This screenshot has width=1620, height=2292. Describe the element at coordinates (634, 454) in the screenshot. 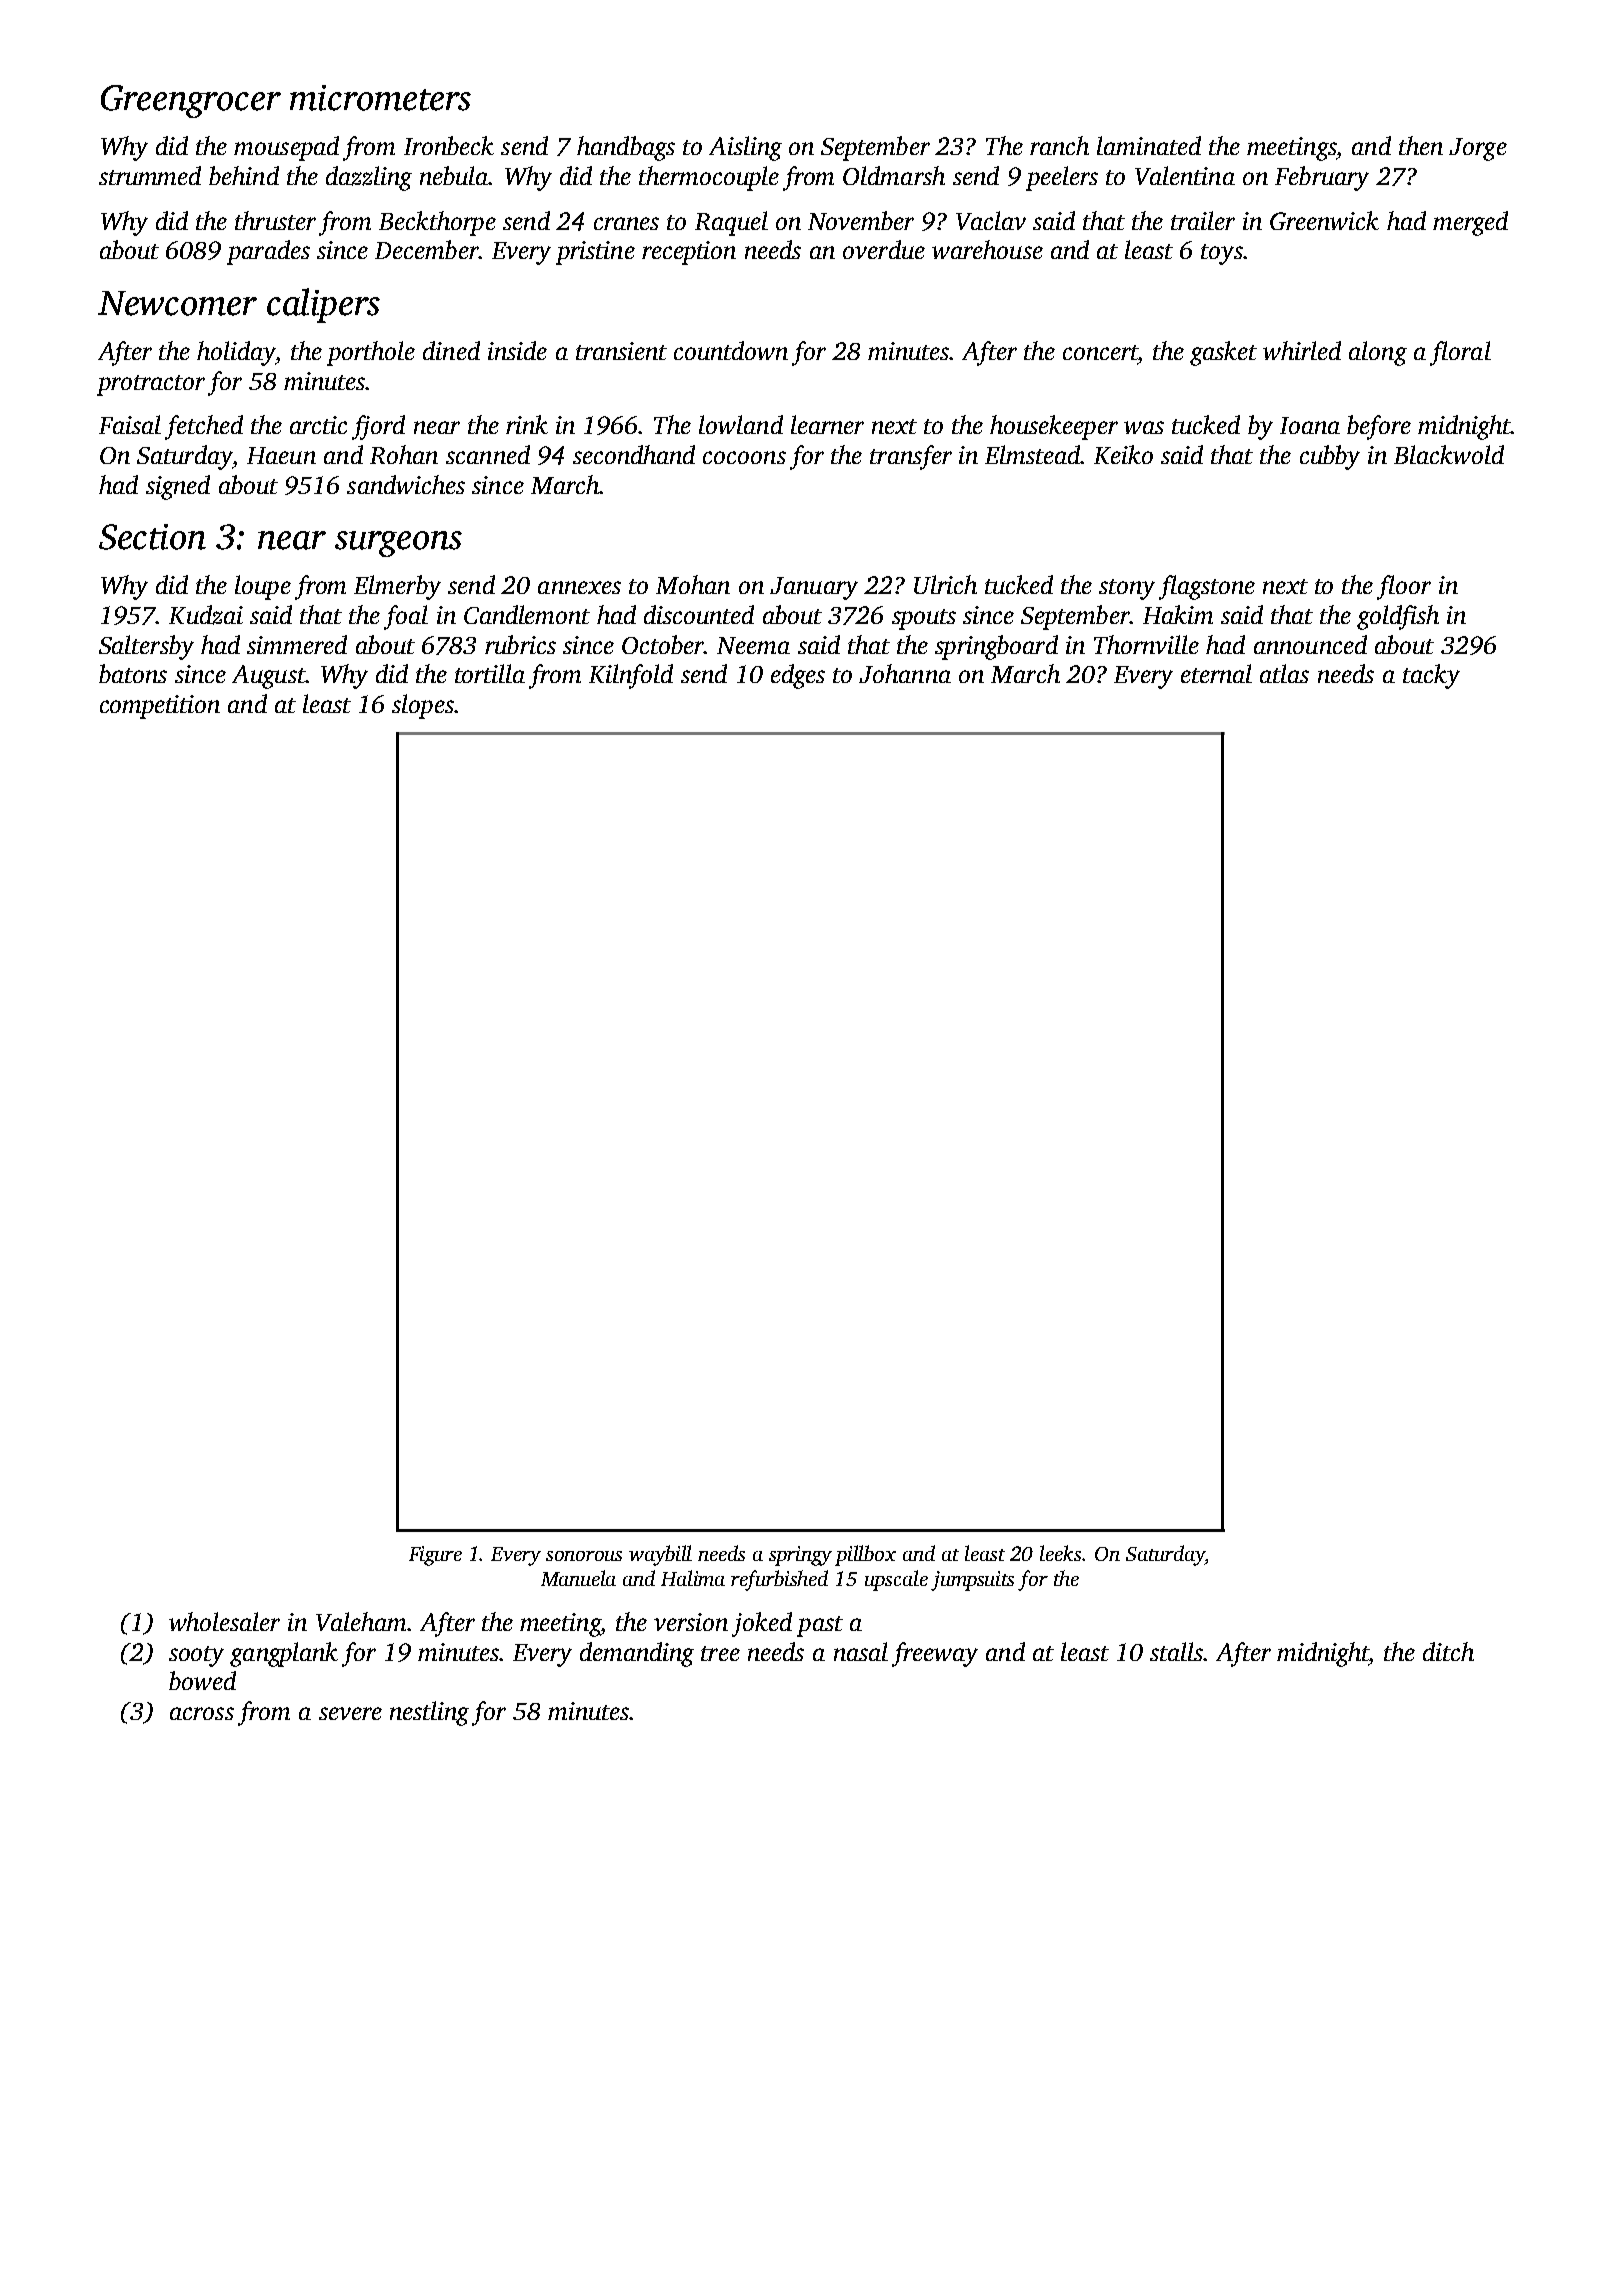

I see `secondhand` at that location.
